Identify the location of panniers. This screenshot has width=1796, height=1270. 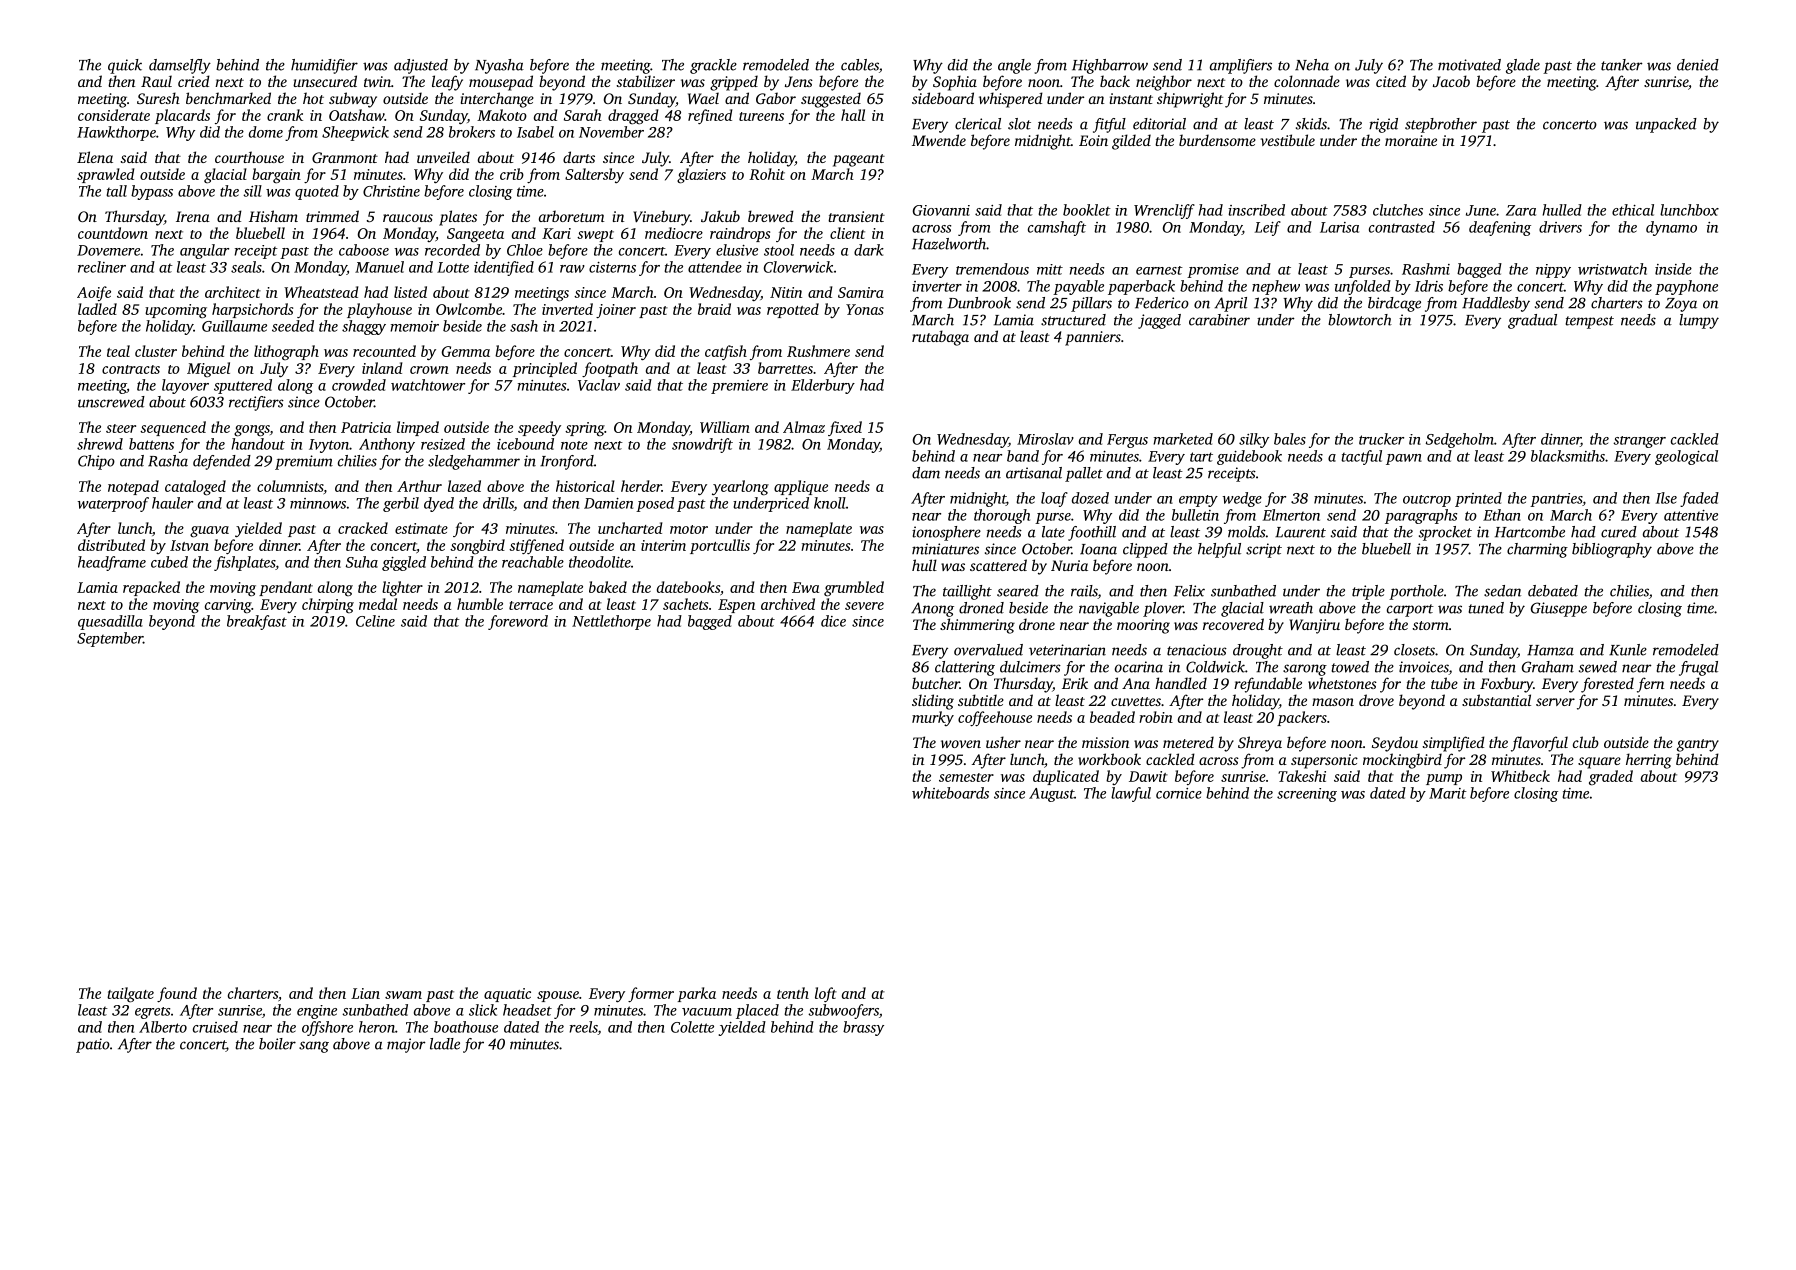
(1093, 338).
